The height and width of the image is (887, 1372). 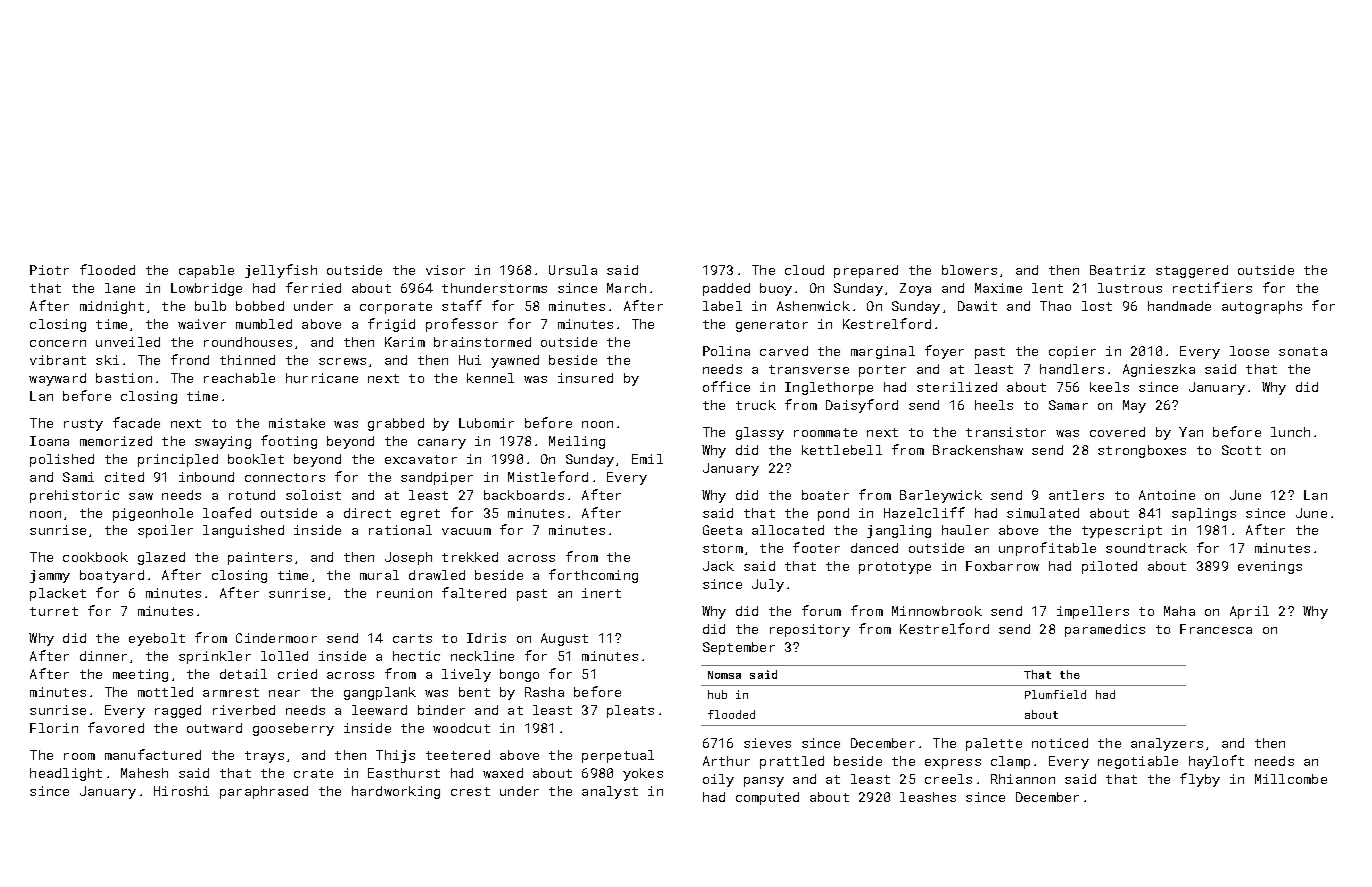 I want to click on antlers, so click(x=1076, y=495).
